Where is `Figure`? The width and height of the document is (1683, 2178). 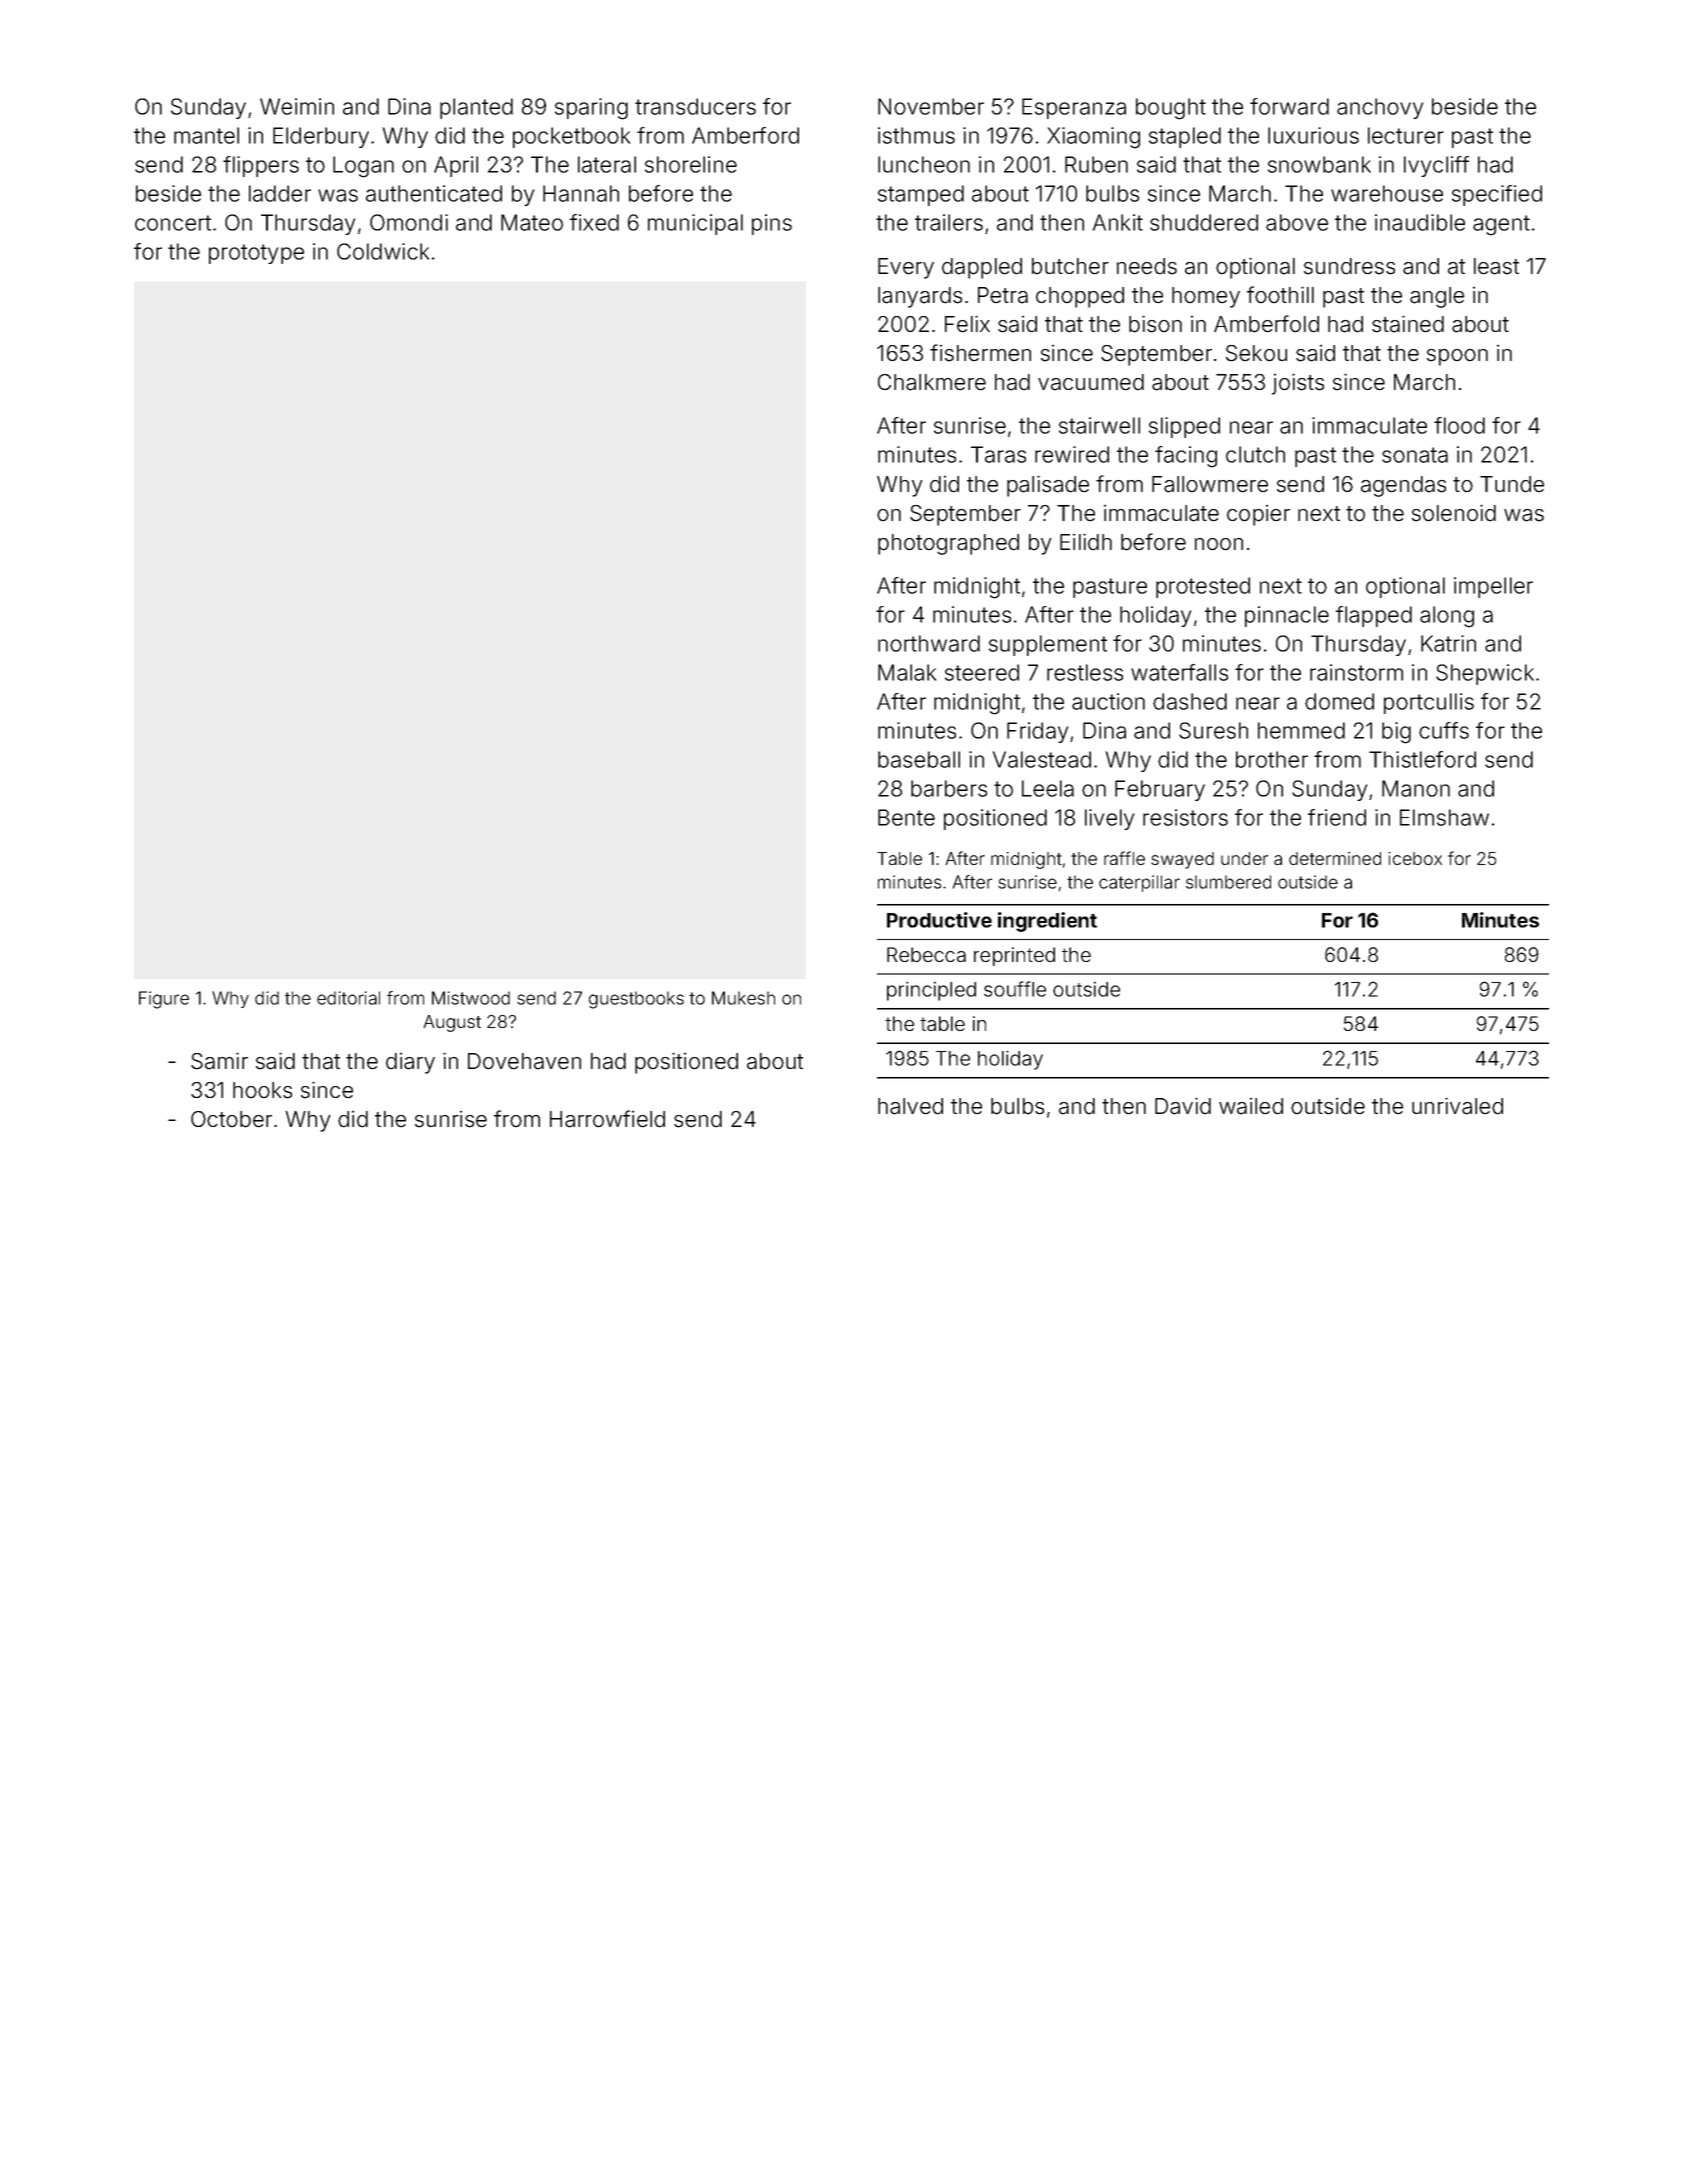
Figure is located at coordinates (164, 1000).
